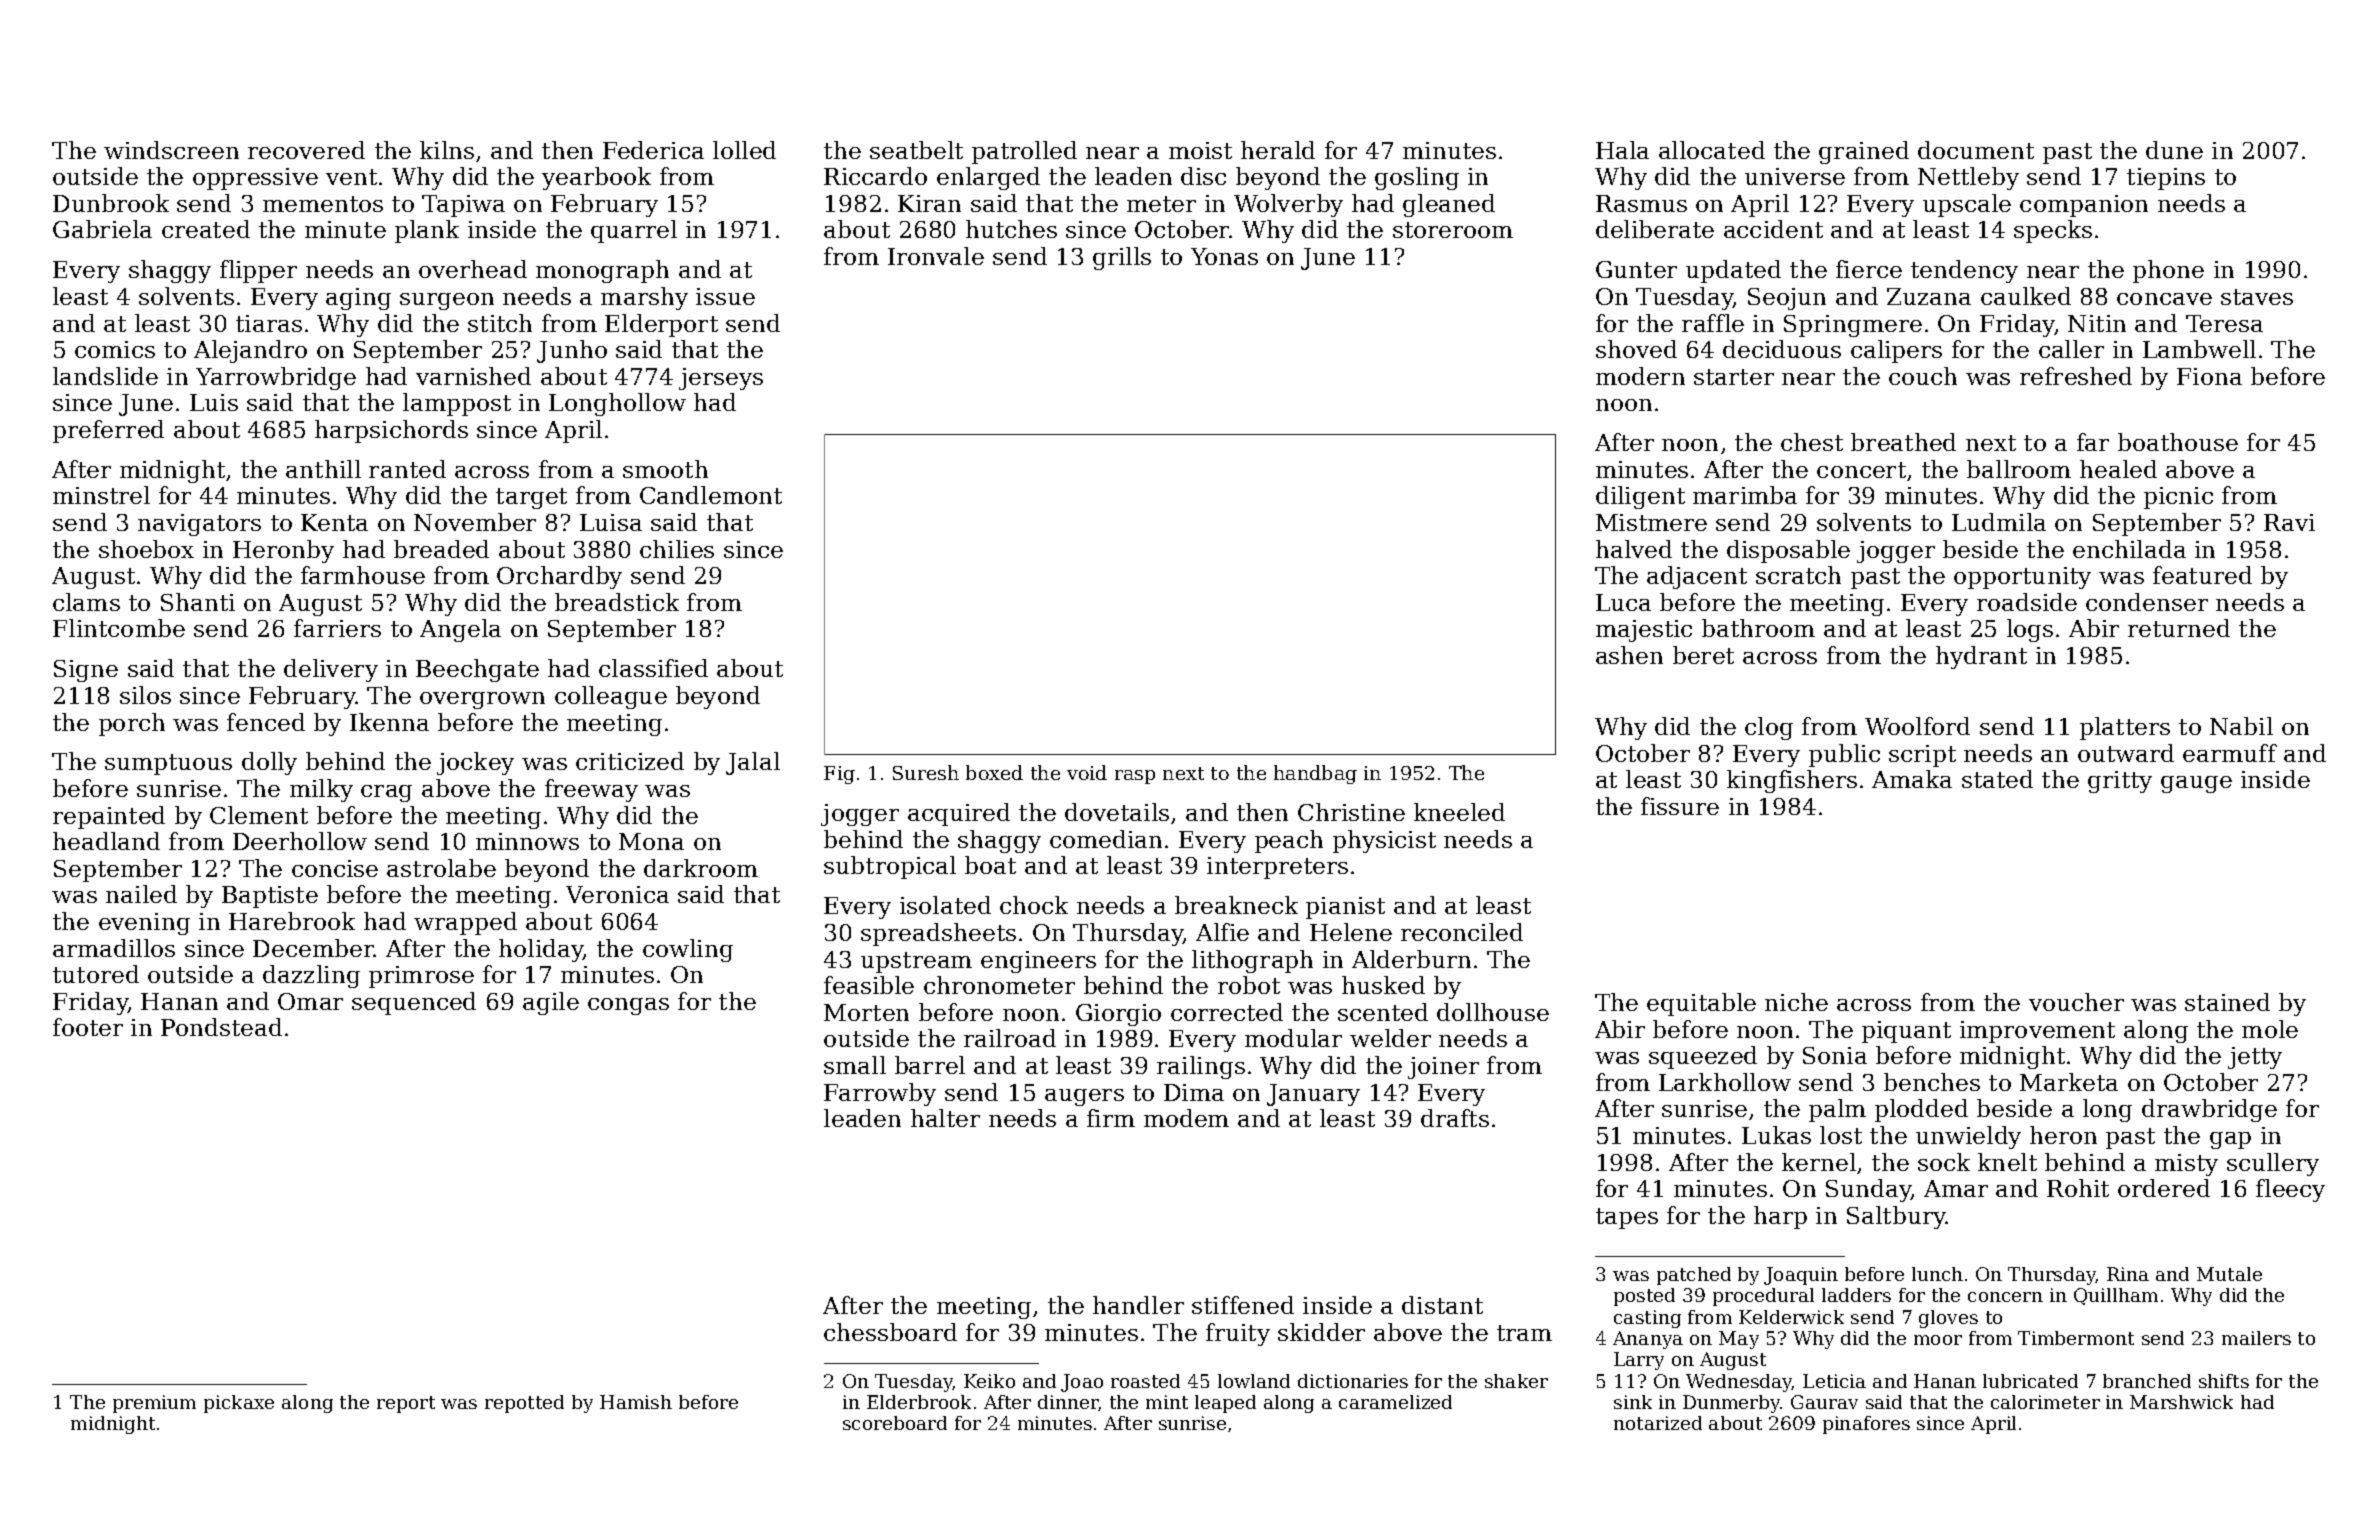 The width and height of the page is (2380, 1540). Describe the element at coordinates (114, 948) in the page. I see `armadillos` at that location.
